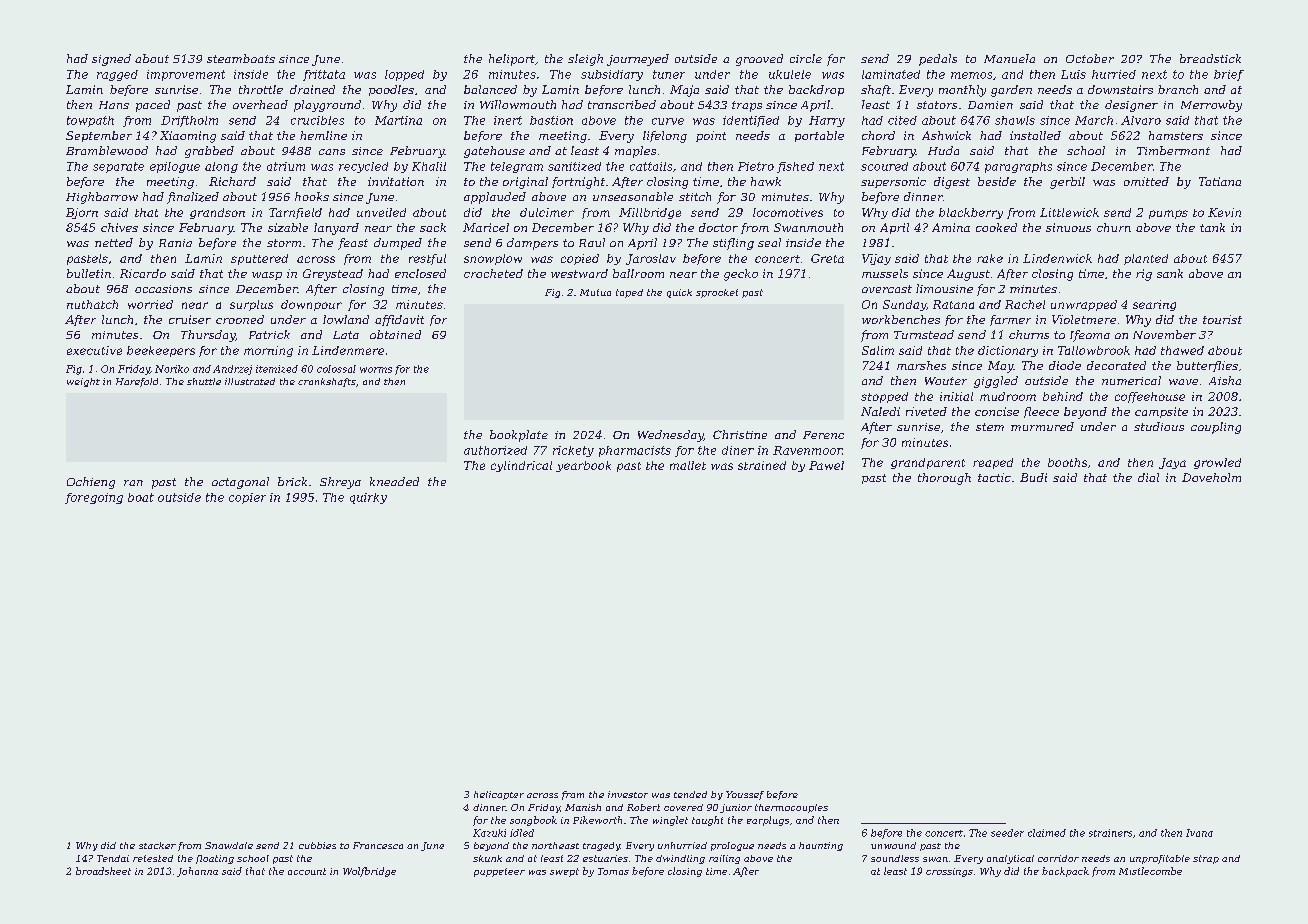  I want to click on quirky, so click(368, 498).
